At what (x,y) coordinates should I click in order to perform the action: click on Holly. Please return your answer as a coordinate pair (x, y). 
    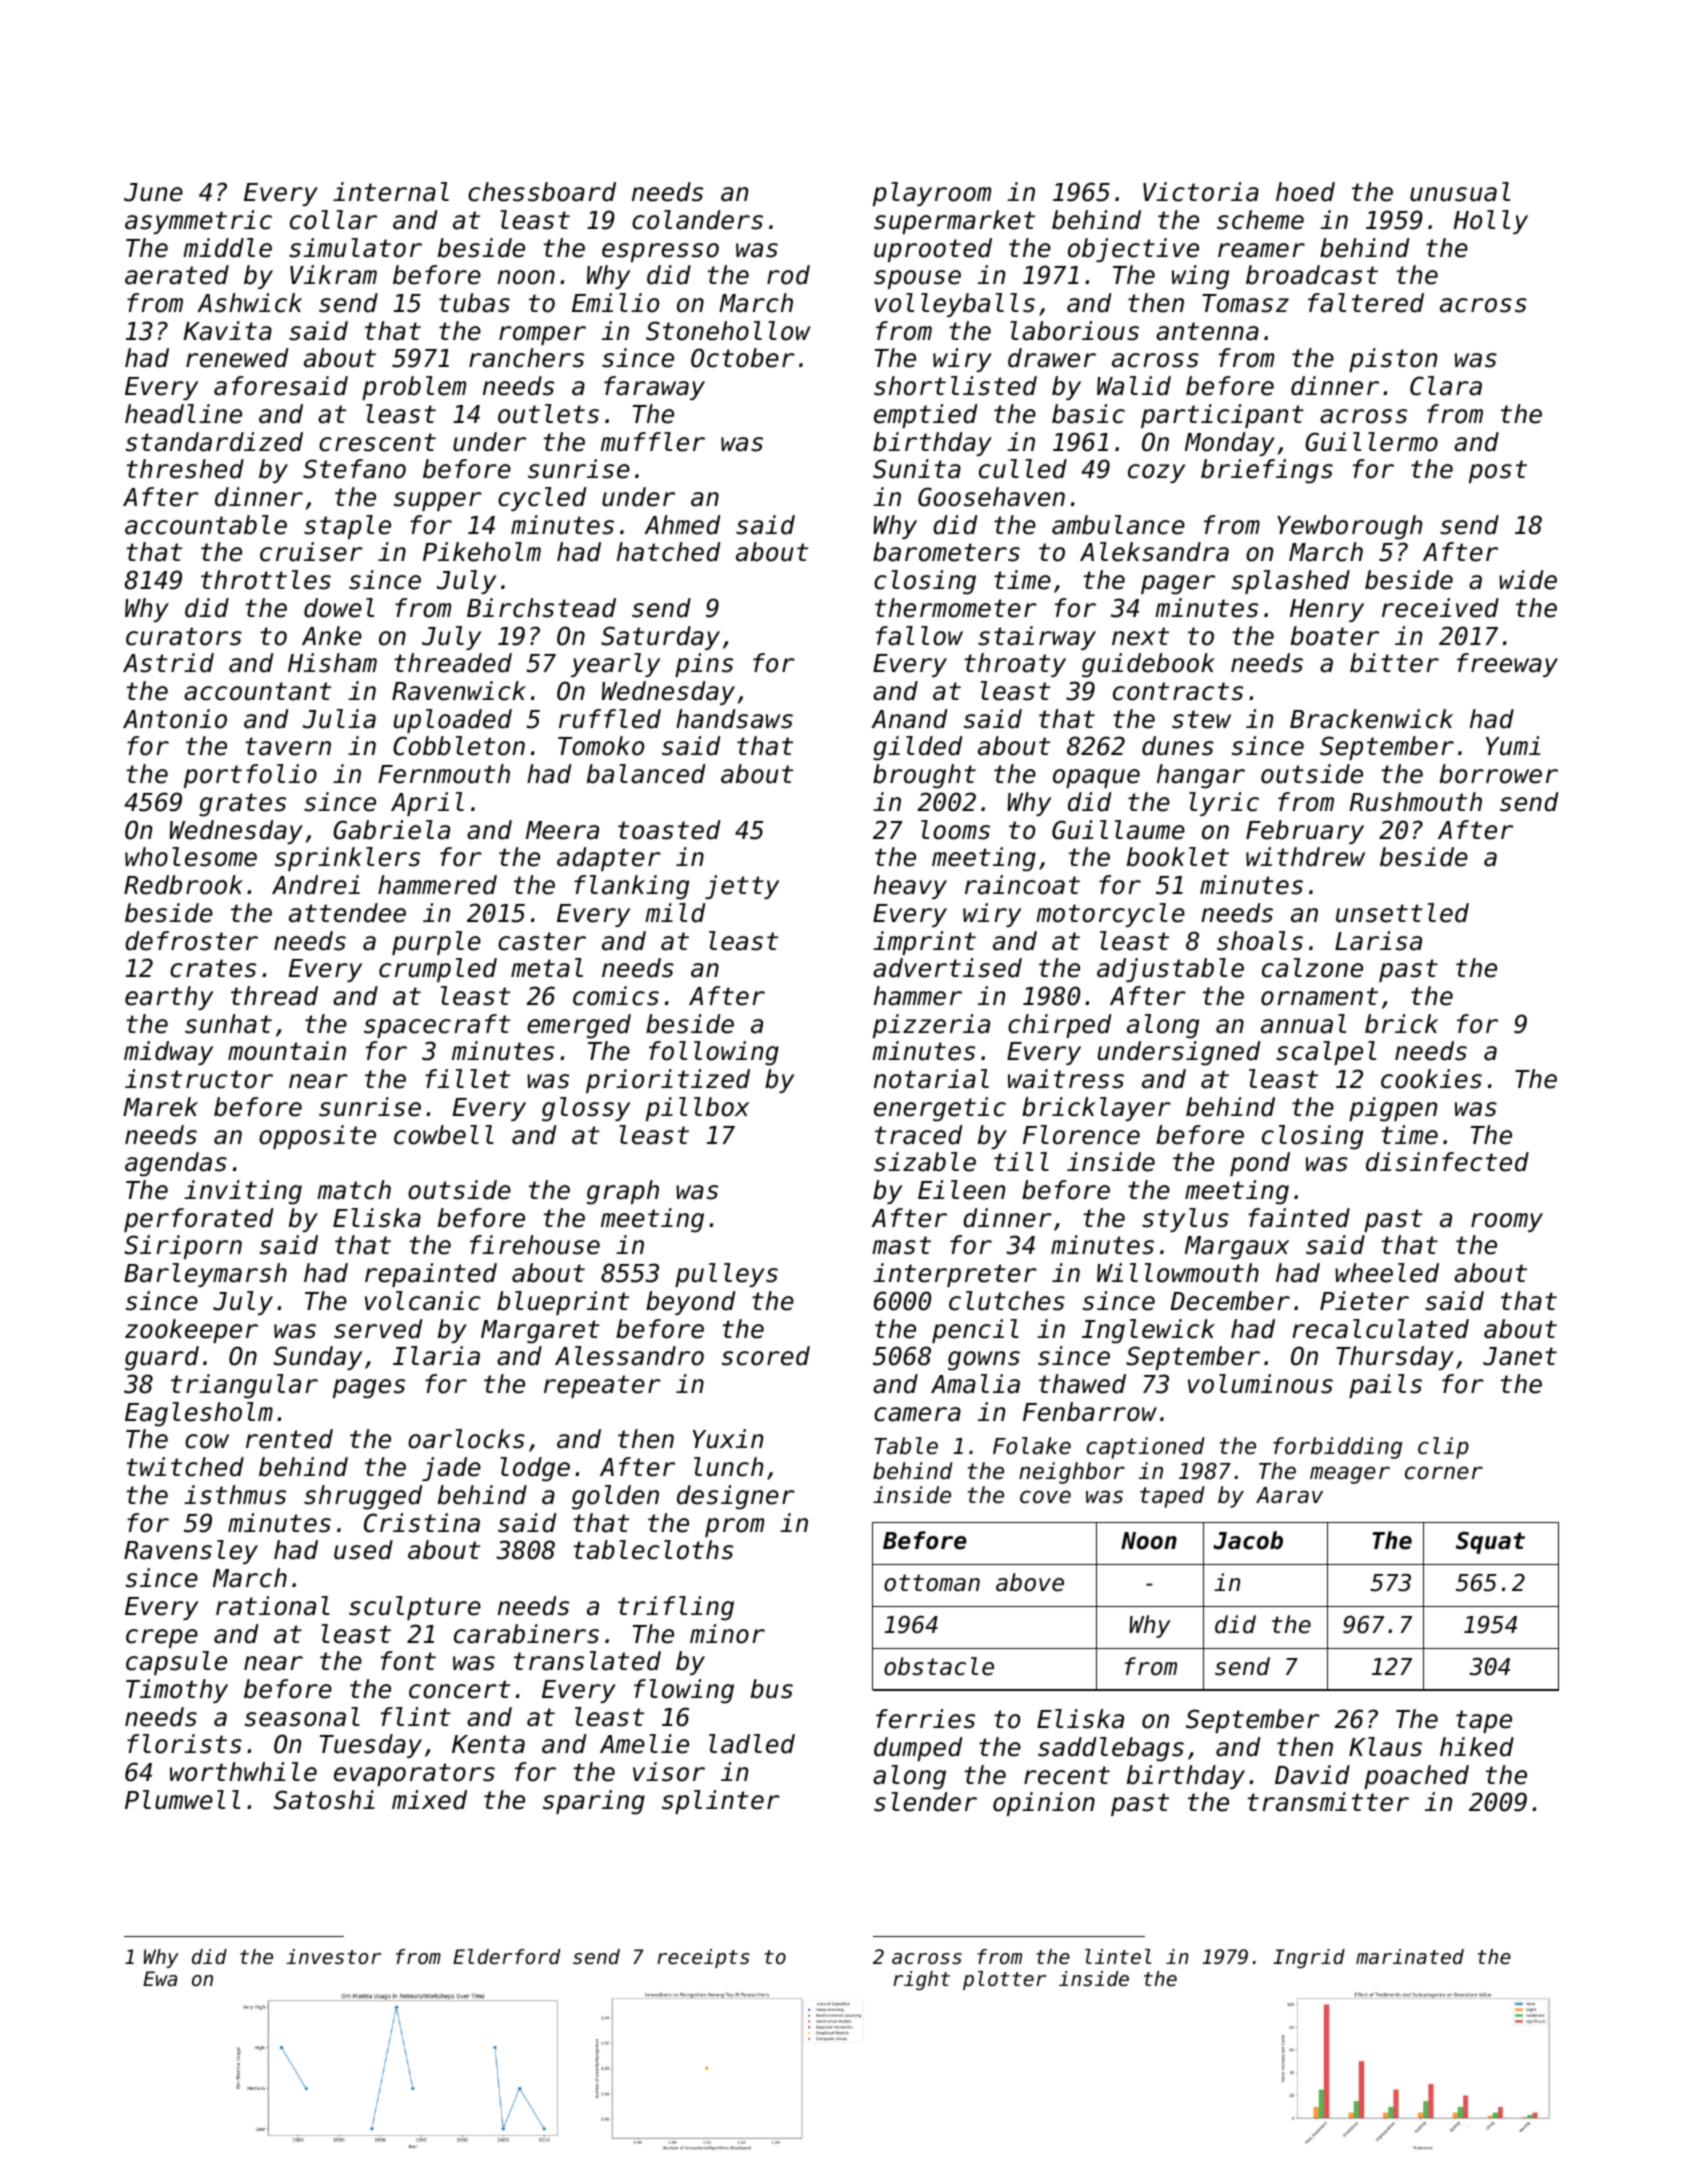
    Looking at the image, I should click on (1491, 222).
